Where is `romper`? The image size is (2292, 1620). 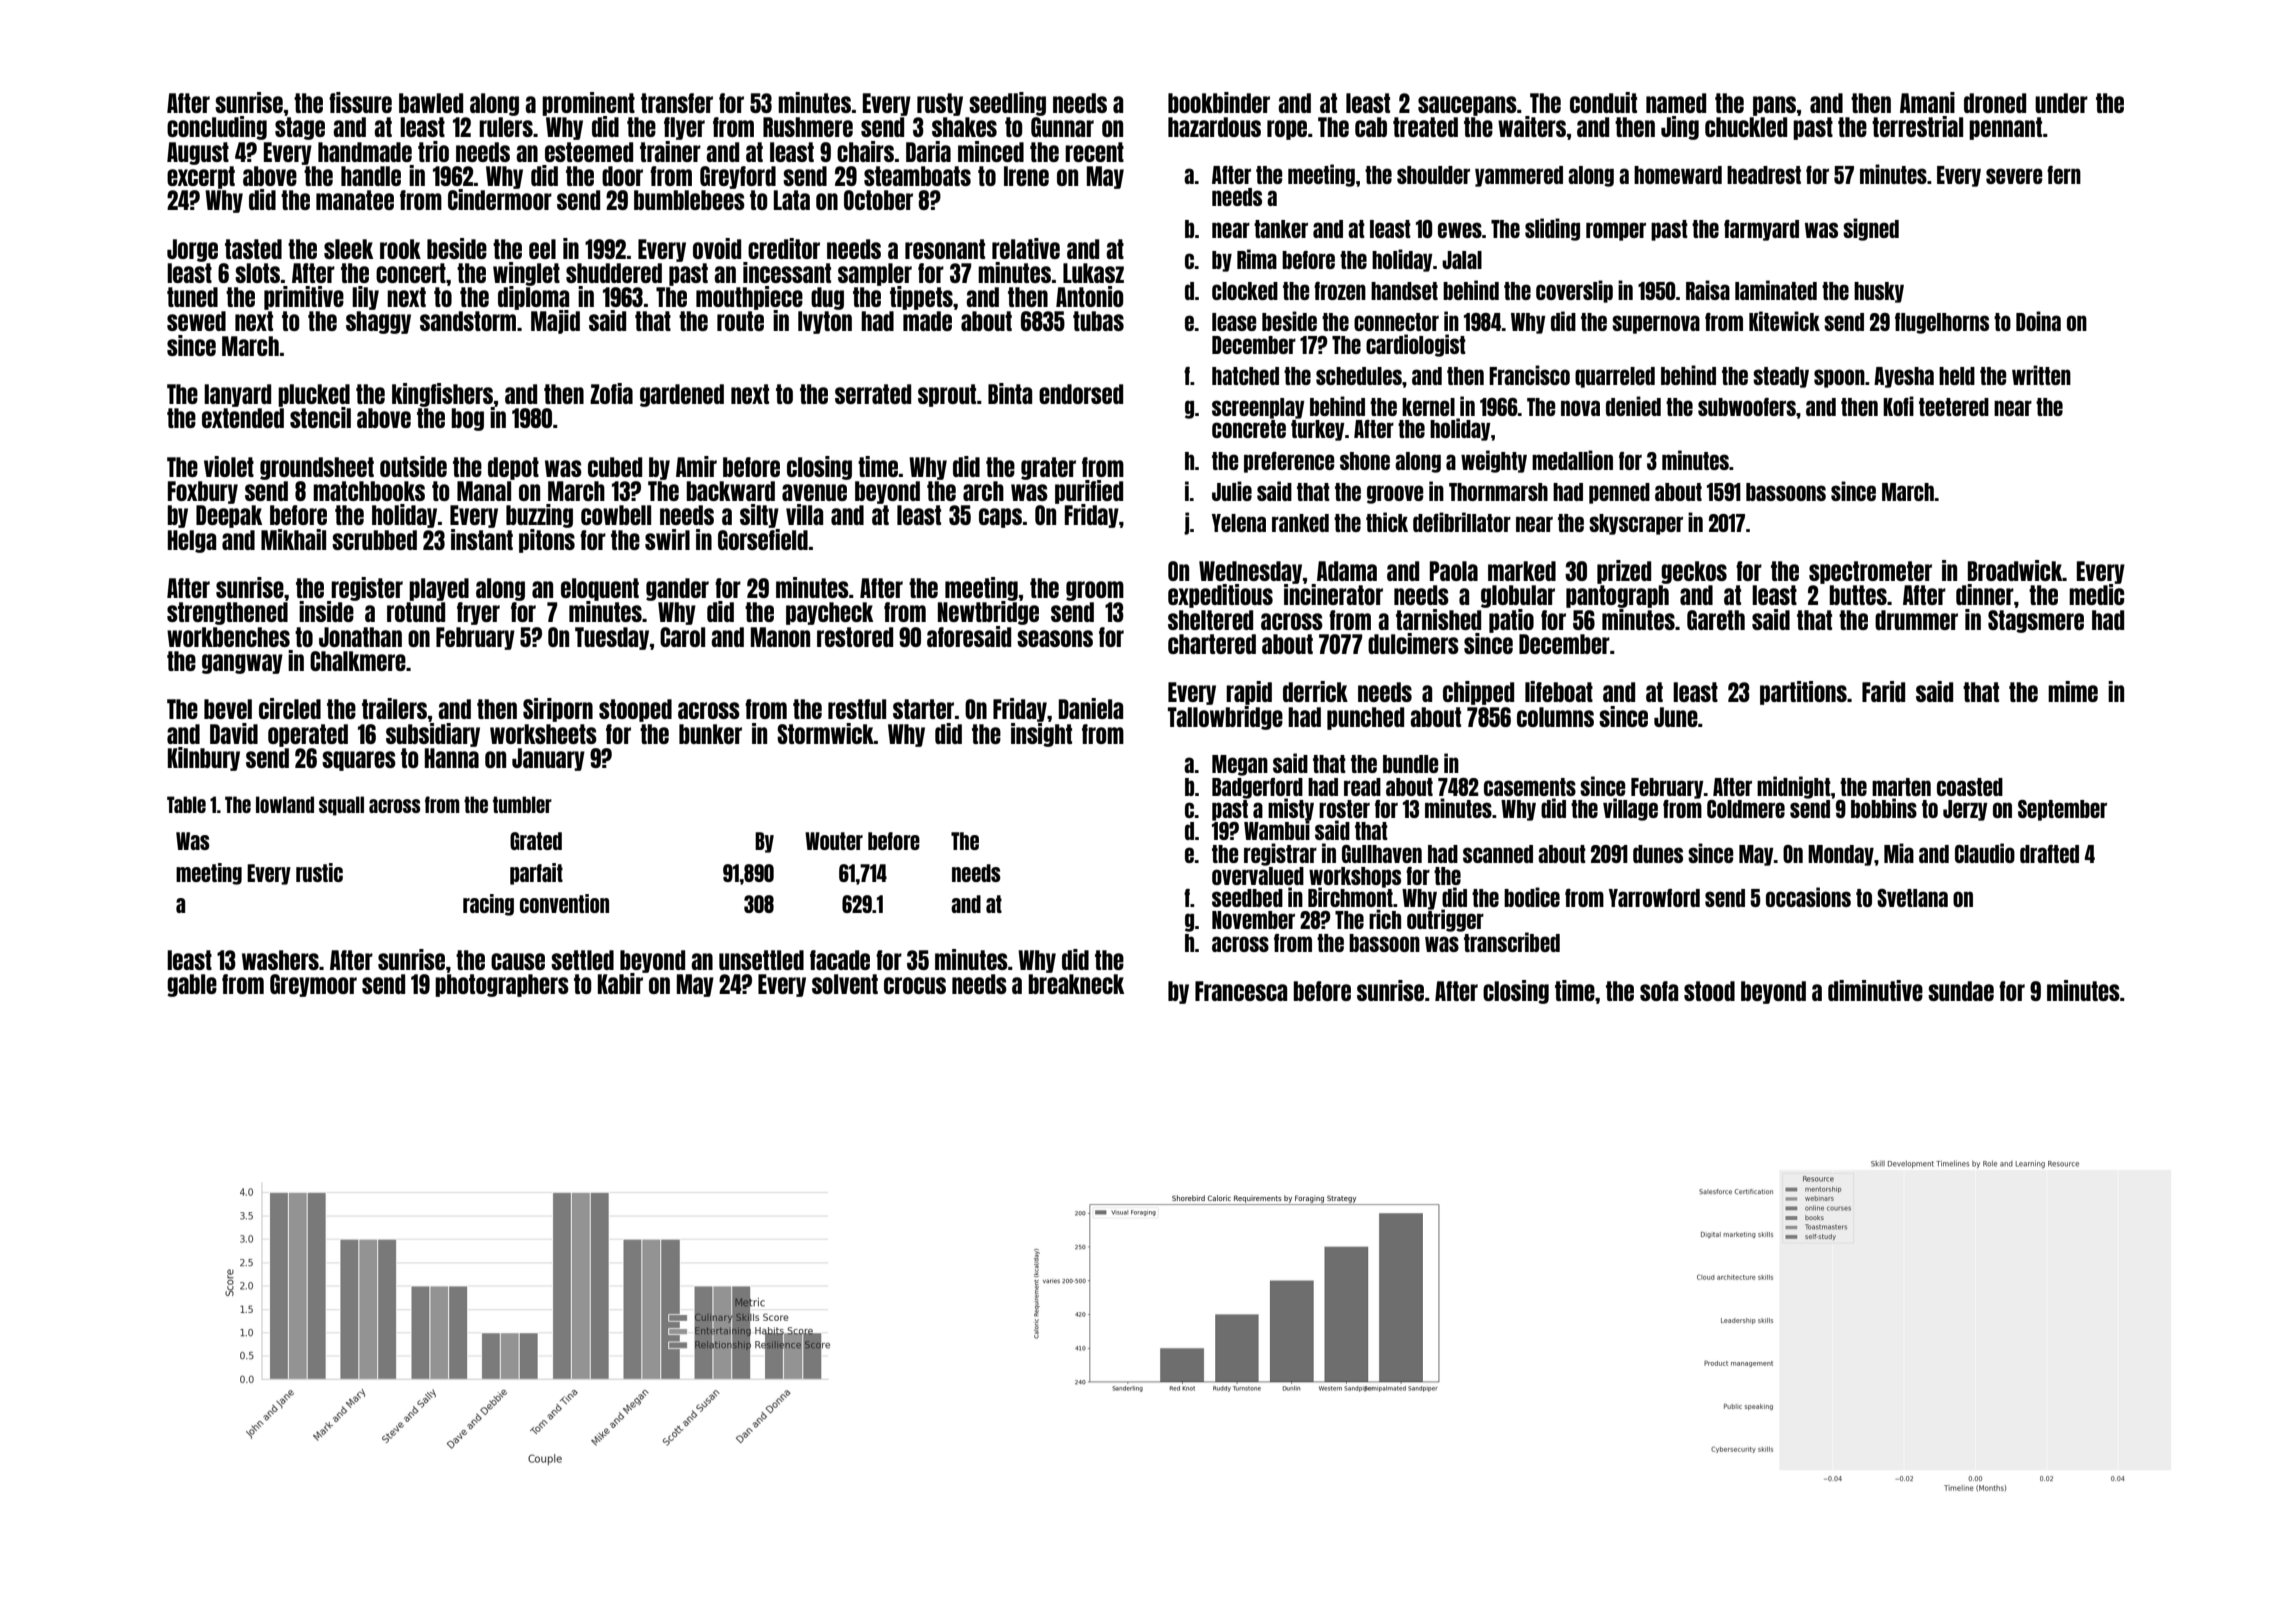
romper is located at coordinates (1616, 231).
